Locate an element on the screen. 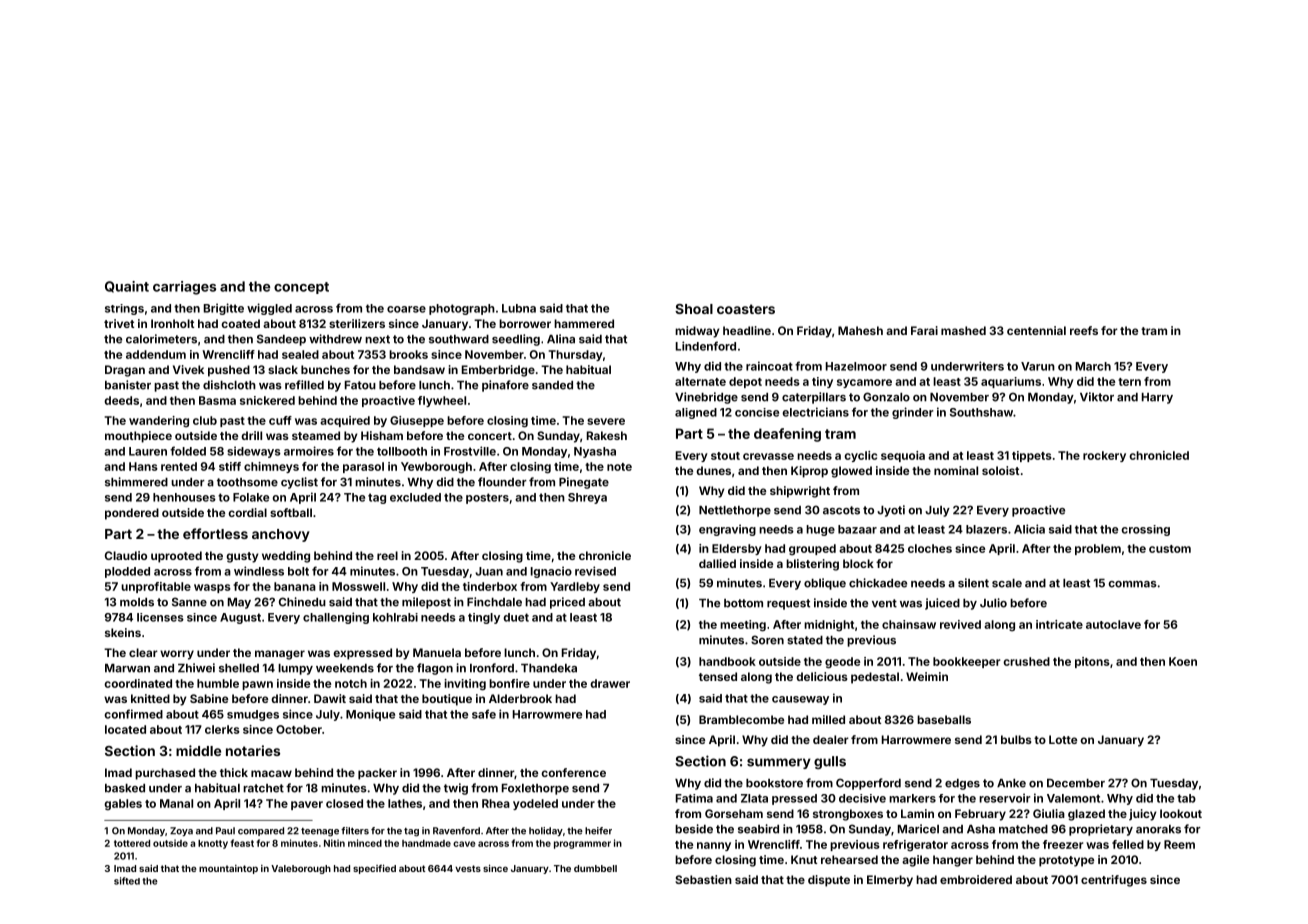 This screenshot has width=1308, height=924. Harry is located at coordinates (1157, 398).
